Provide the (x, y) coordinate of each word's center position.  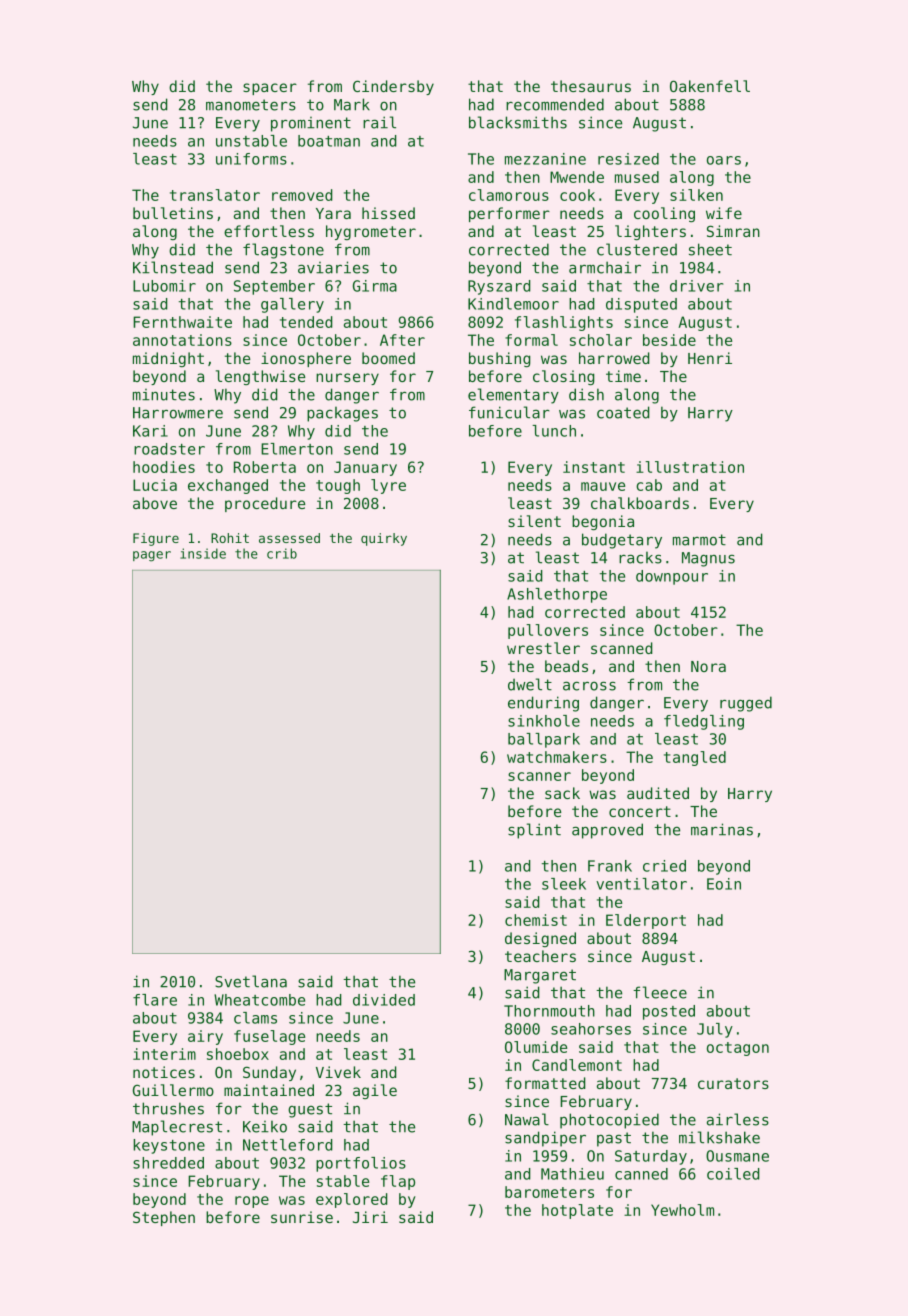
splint (534, 831)
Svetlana (251, 981)
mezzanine (545, 159)
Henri (710, 358)
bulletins (173, 213)
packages (342, 414)
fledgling (704, 722)
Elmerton (297, 449)
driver (697, 286)
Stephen (164, 1218)
